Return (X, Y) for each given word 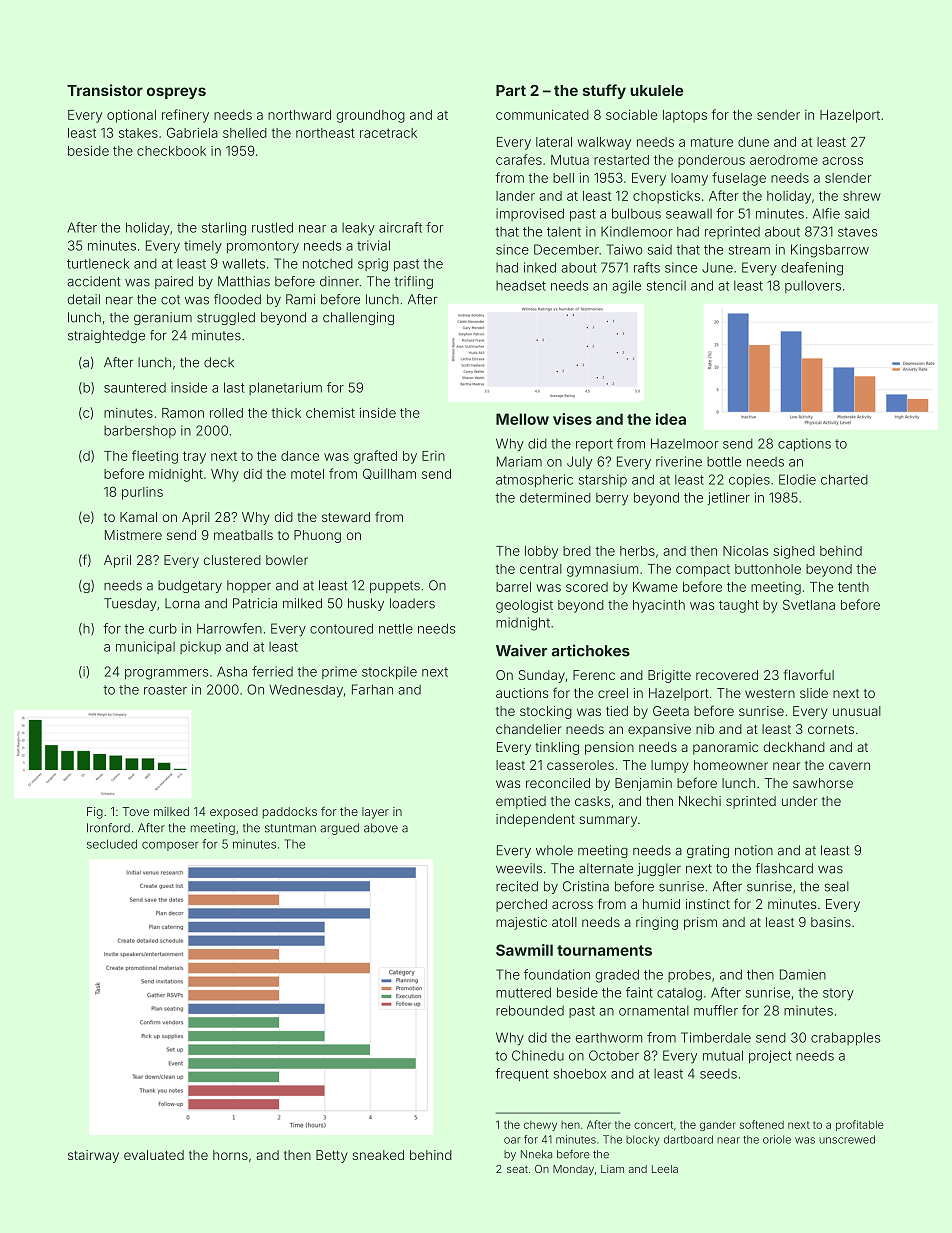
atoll (564, 922)
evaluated (154, 1155)
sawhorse (823, 783)
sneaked (378, 1155)
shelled (245, 133)
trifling (414, 282)
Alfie (826, 213)
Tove (135, 811)
